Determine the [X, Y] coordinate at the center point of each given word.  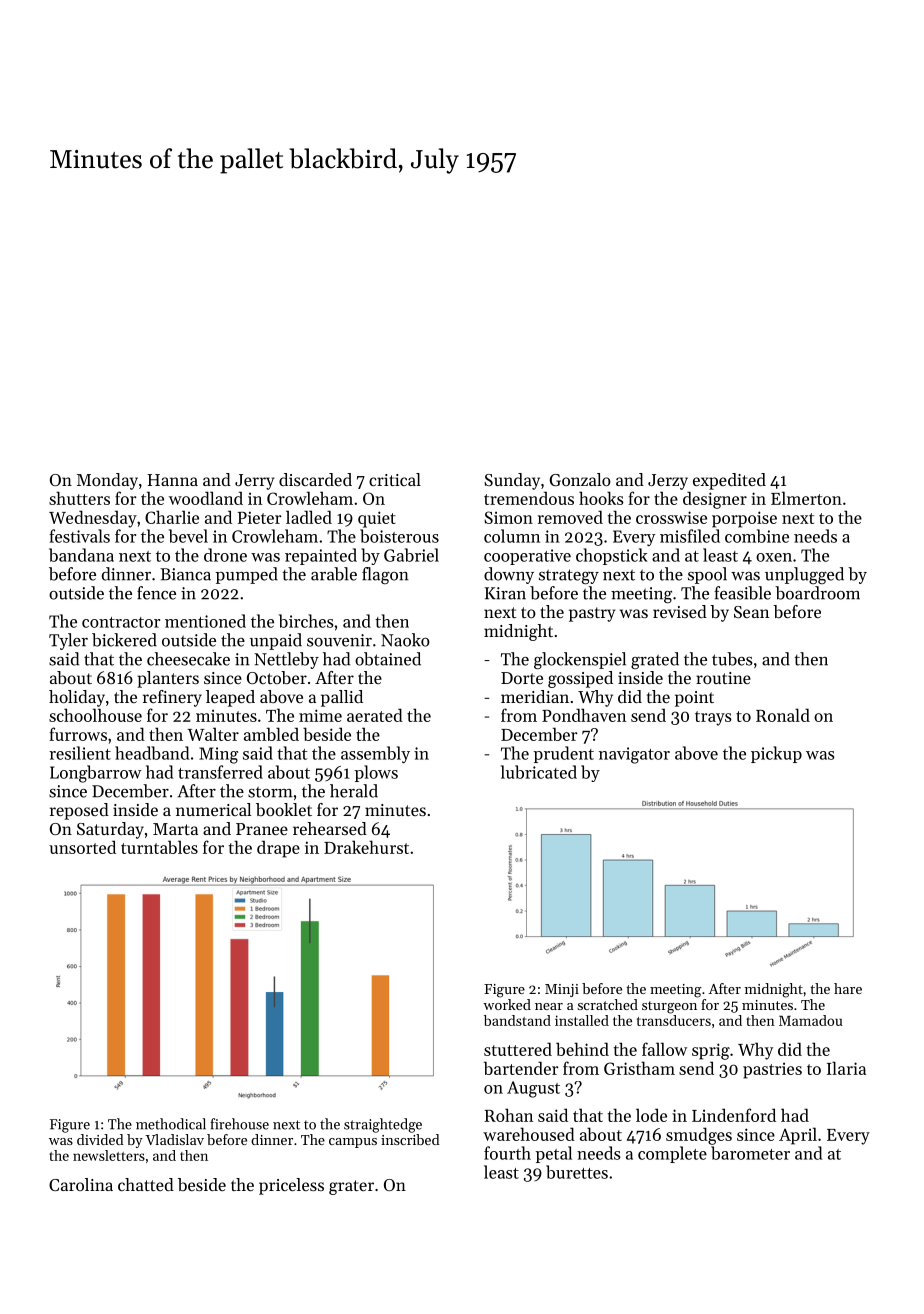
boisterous [399, 536]
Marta [175, 829]
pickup [776, 754]
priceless [291, 1186]
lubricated [539, 772]
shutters [79, 498]
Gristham [639, 1068]
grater [351, 1187]
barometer [750, 1153]
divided [100, 1139]
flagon [385, 575]
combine [757, 536]
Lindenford [734, 1115]
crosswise [671, 517]
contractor [121, 622]
